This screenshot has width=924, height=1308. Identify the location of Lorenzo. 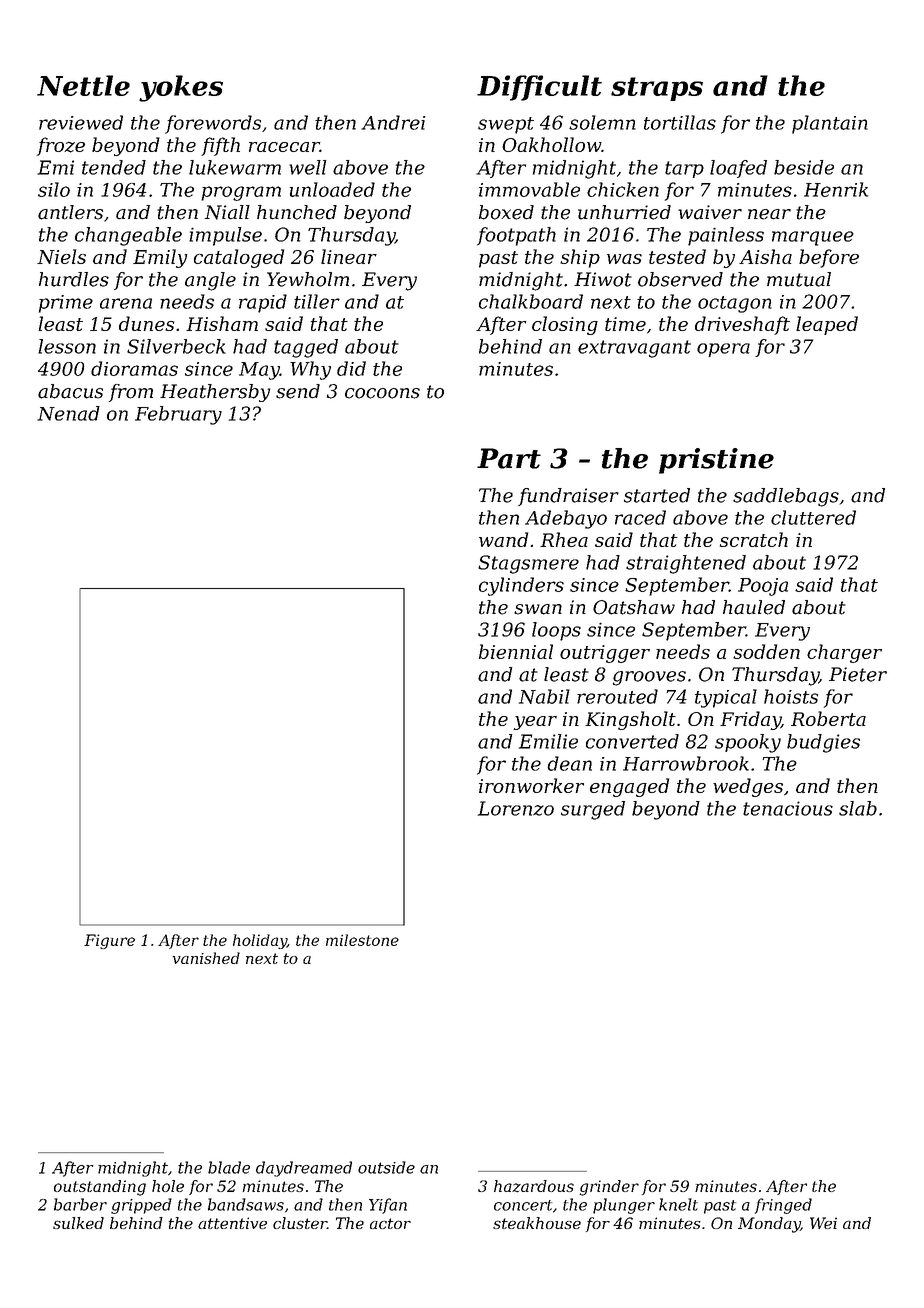
(516, 808).
